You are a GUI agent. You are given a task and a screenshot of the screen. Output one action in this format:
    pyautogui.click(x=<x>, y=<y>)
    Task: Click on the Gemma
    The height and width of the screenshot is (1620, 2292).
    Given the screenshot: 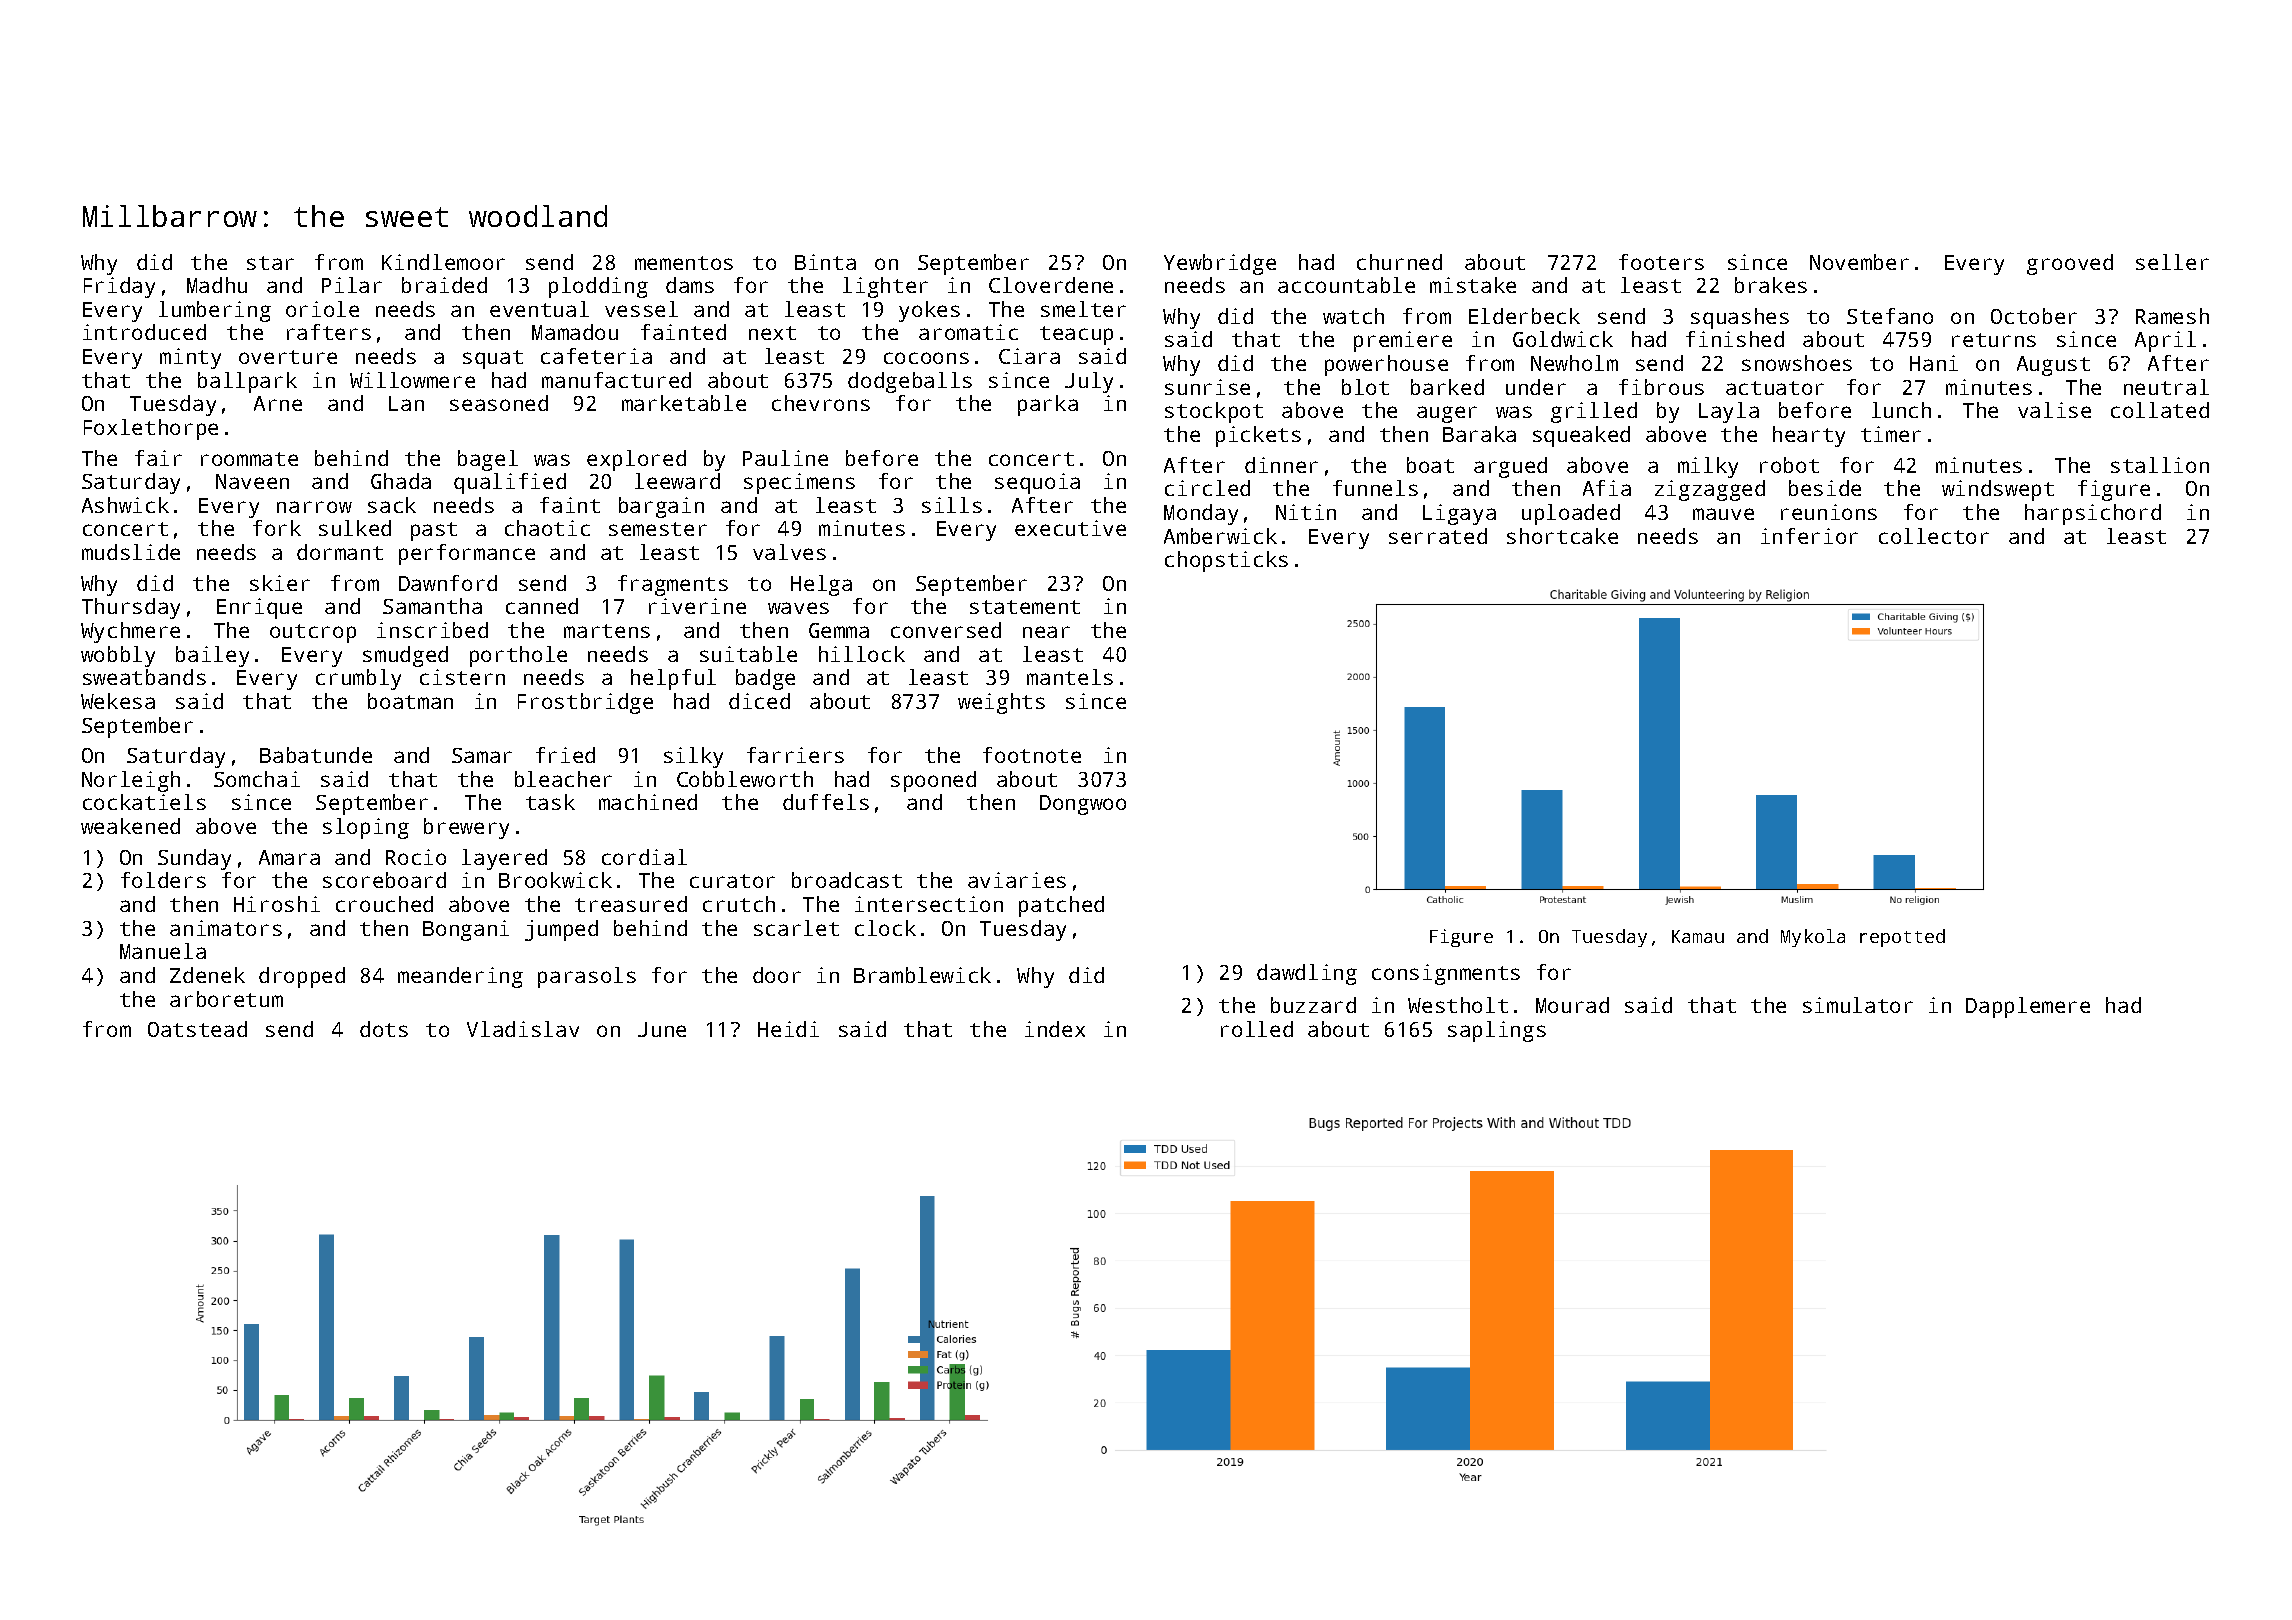 What is the action you would take?
    pyautogui.click(x=839, y=630)
